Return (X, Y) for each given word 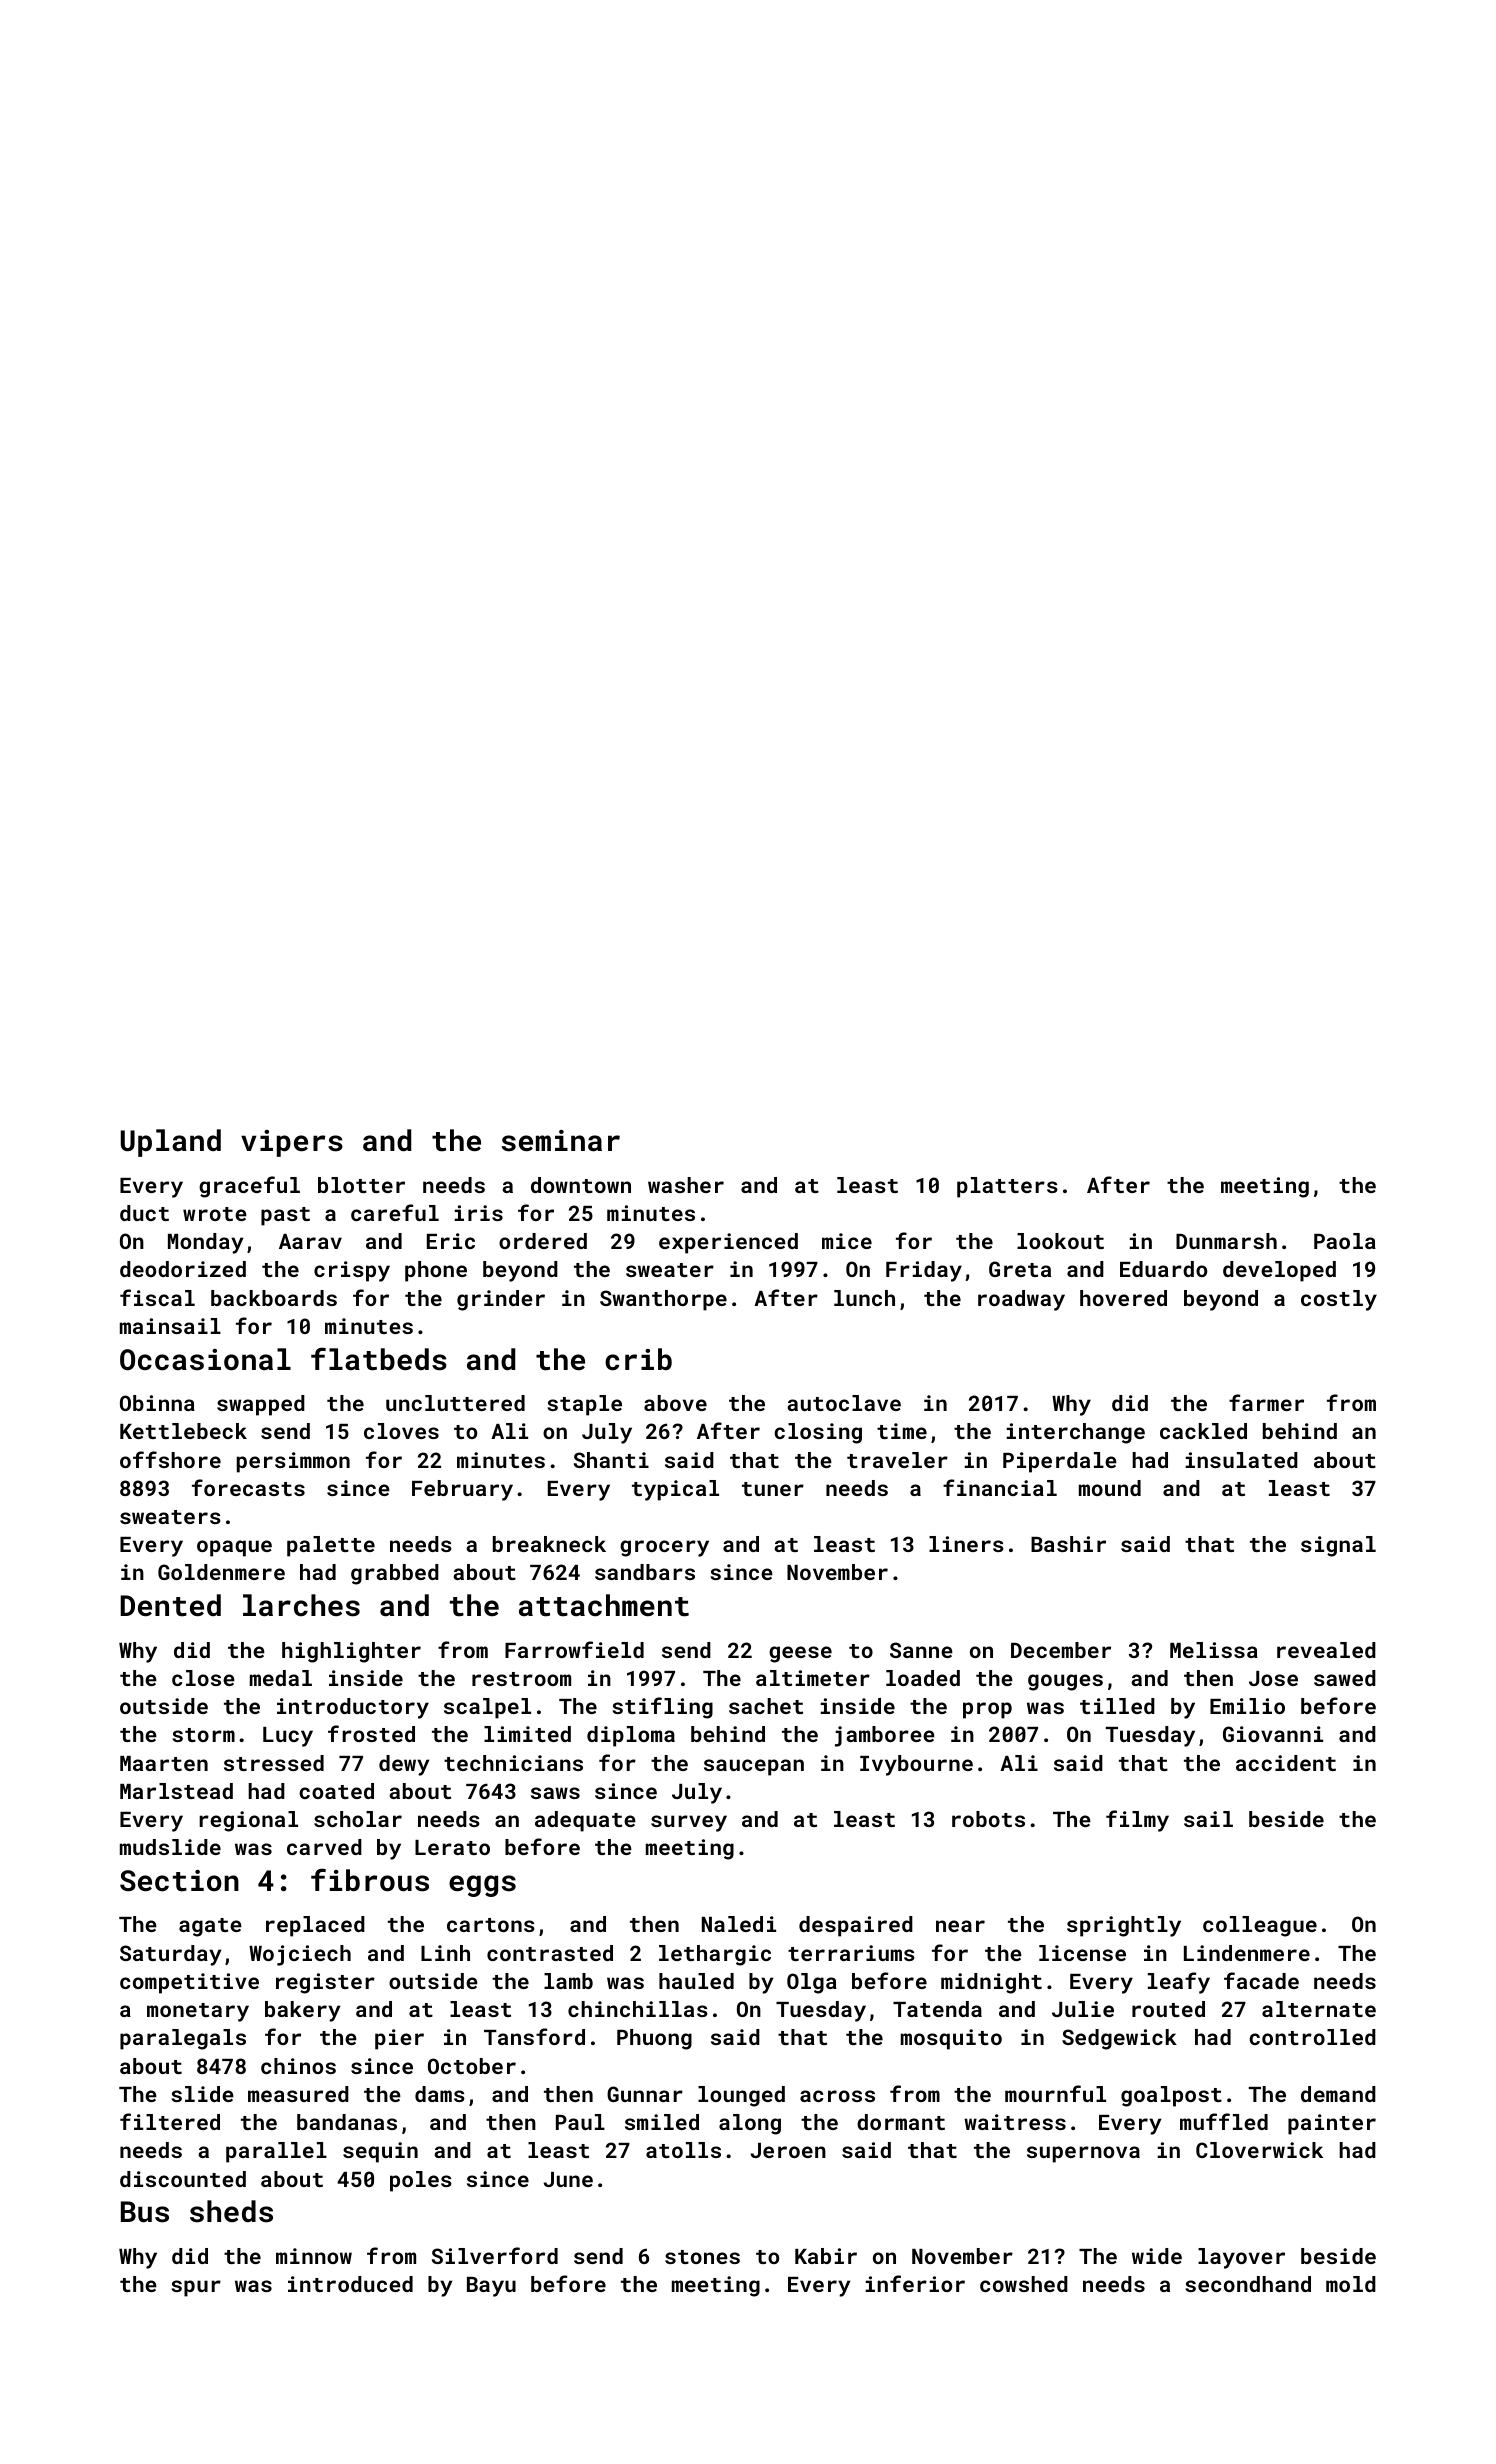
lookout (1060, 1241)
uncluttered (455, 1403)
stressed (274, 1763)
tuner (773, 1489)
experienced (728, 1243)
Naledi (739, 1924)
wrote (215, 1214)
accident (1286, 1763)
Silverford (495, 2255)
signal (1338, 1546)
